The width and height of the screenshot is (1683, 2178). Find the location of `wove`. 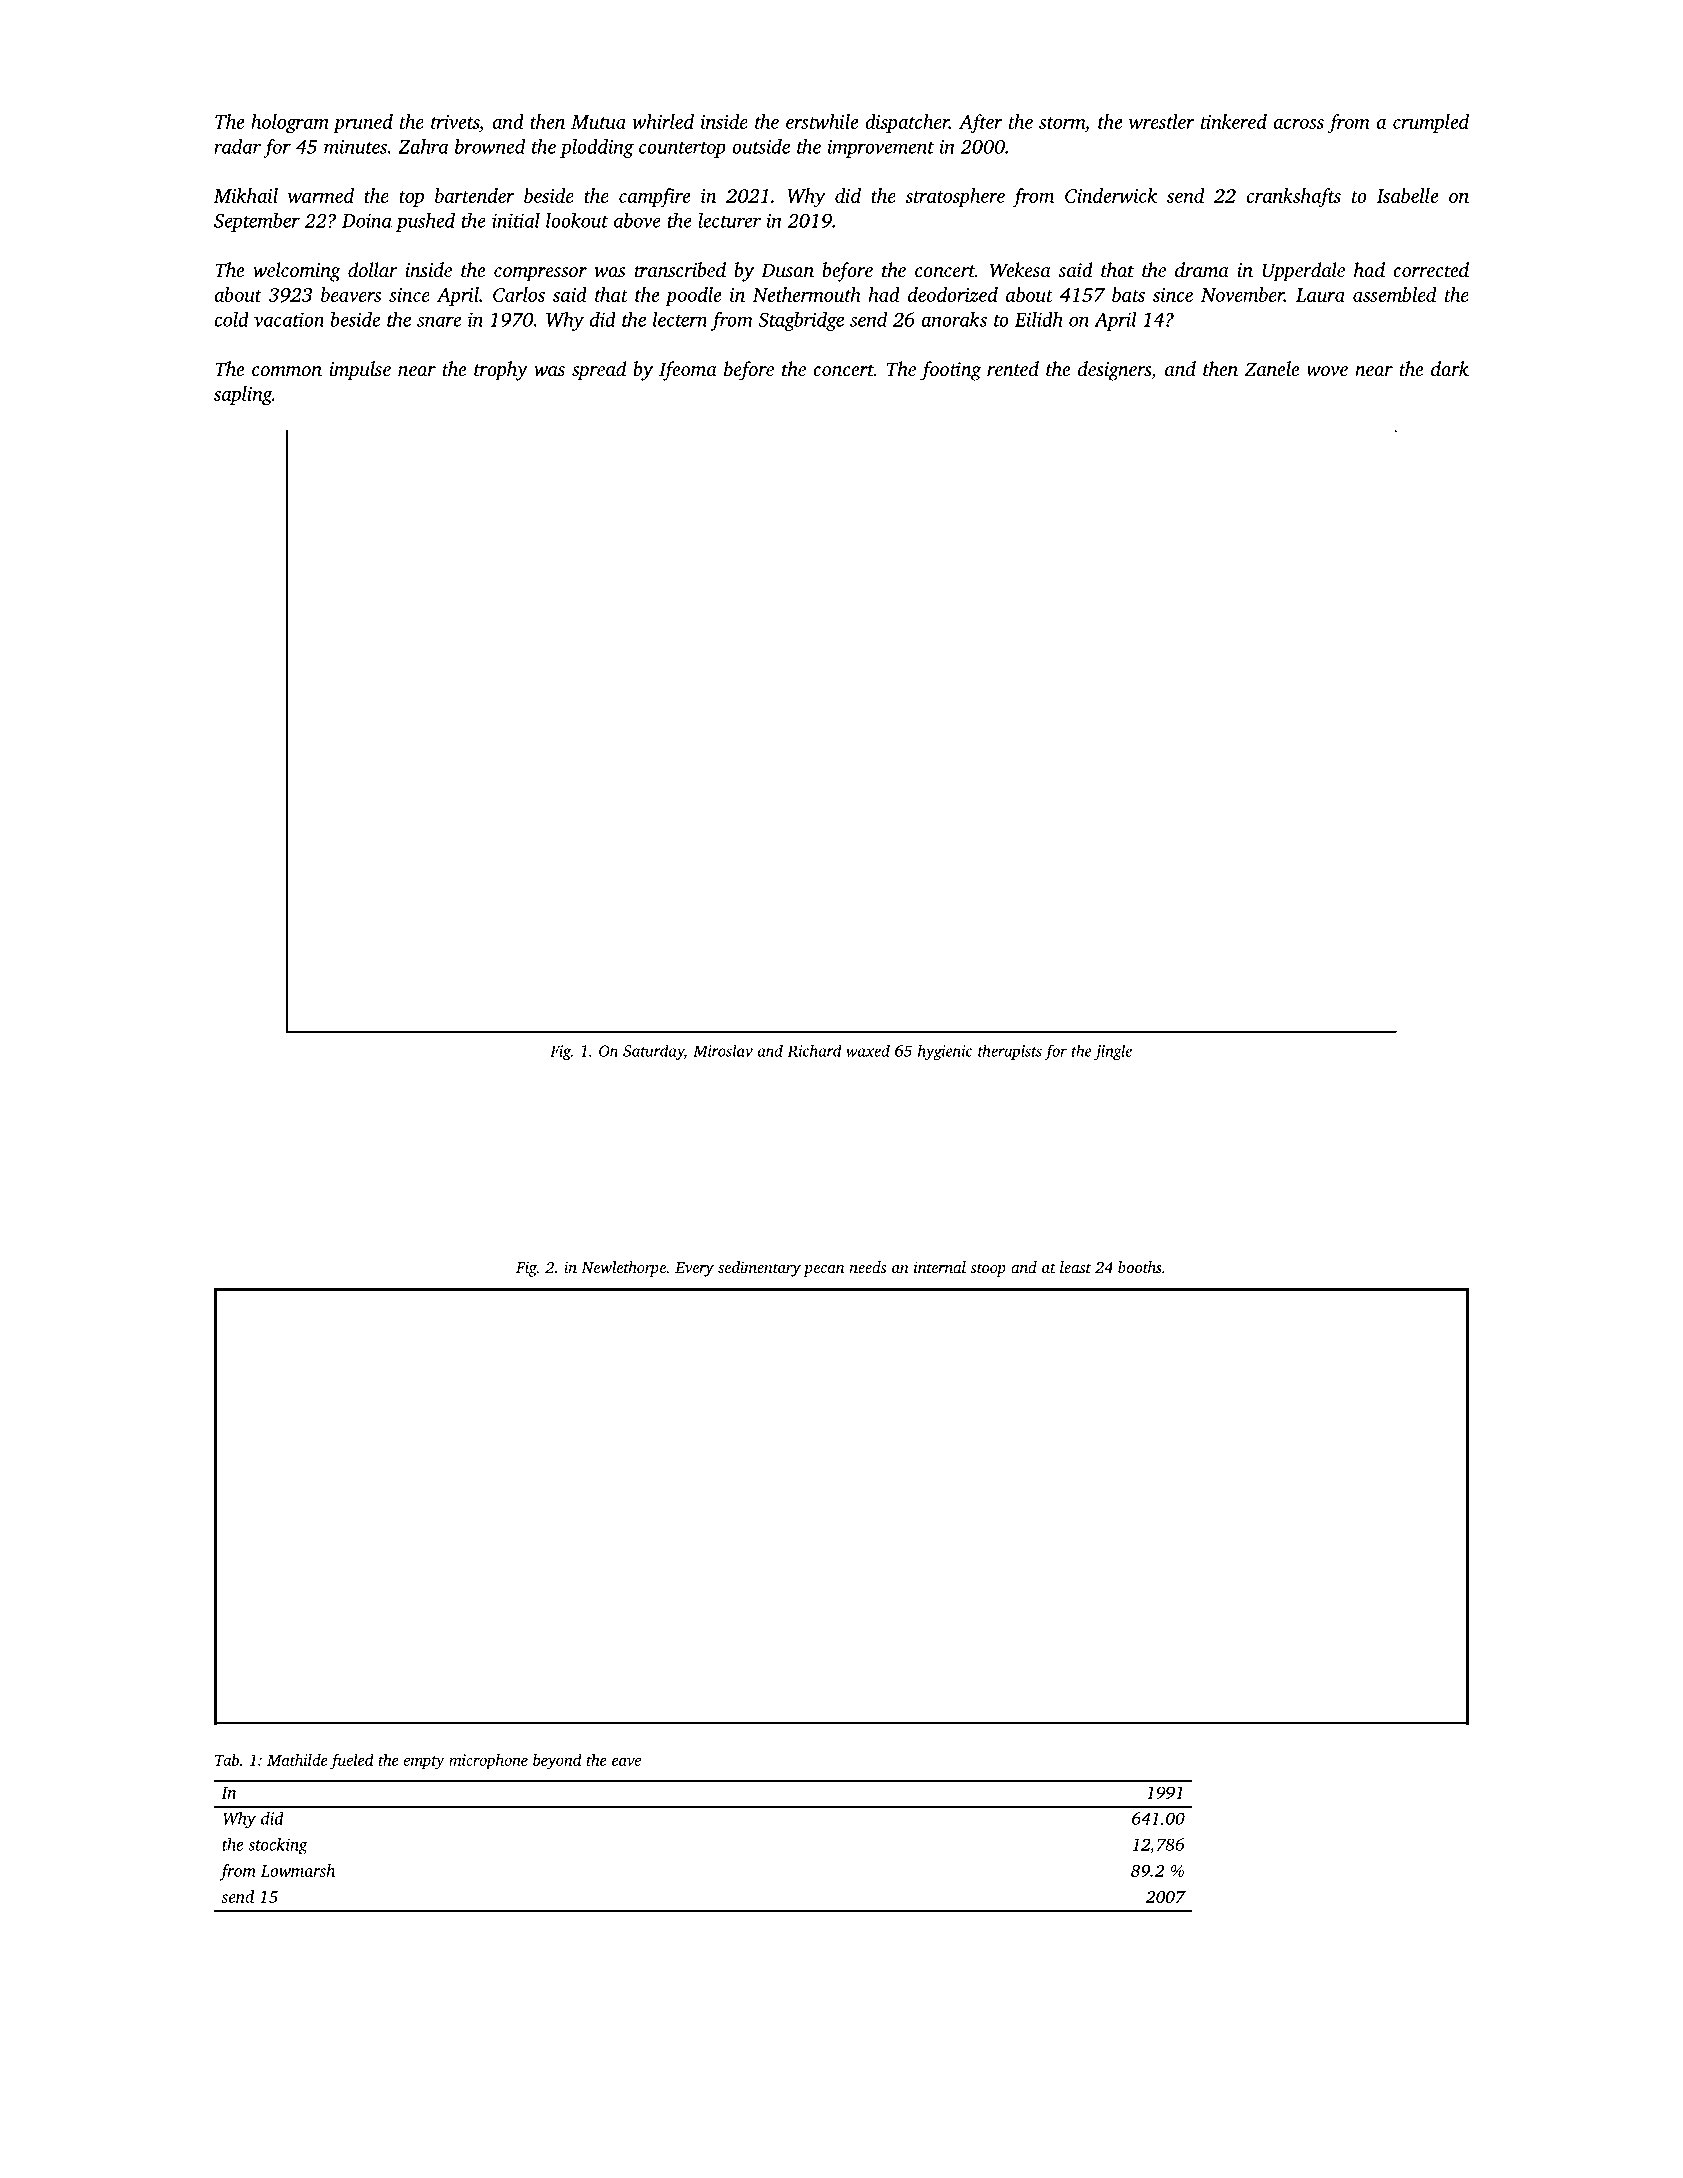

wove is located at coordinates (1327, 371).
